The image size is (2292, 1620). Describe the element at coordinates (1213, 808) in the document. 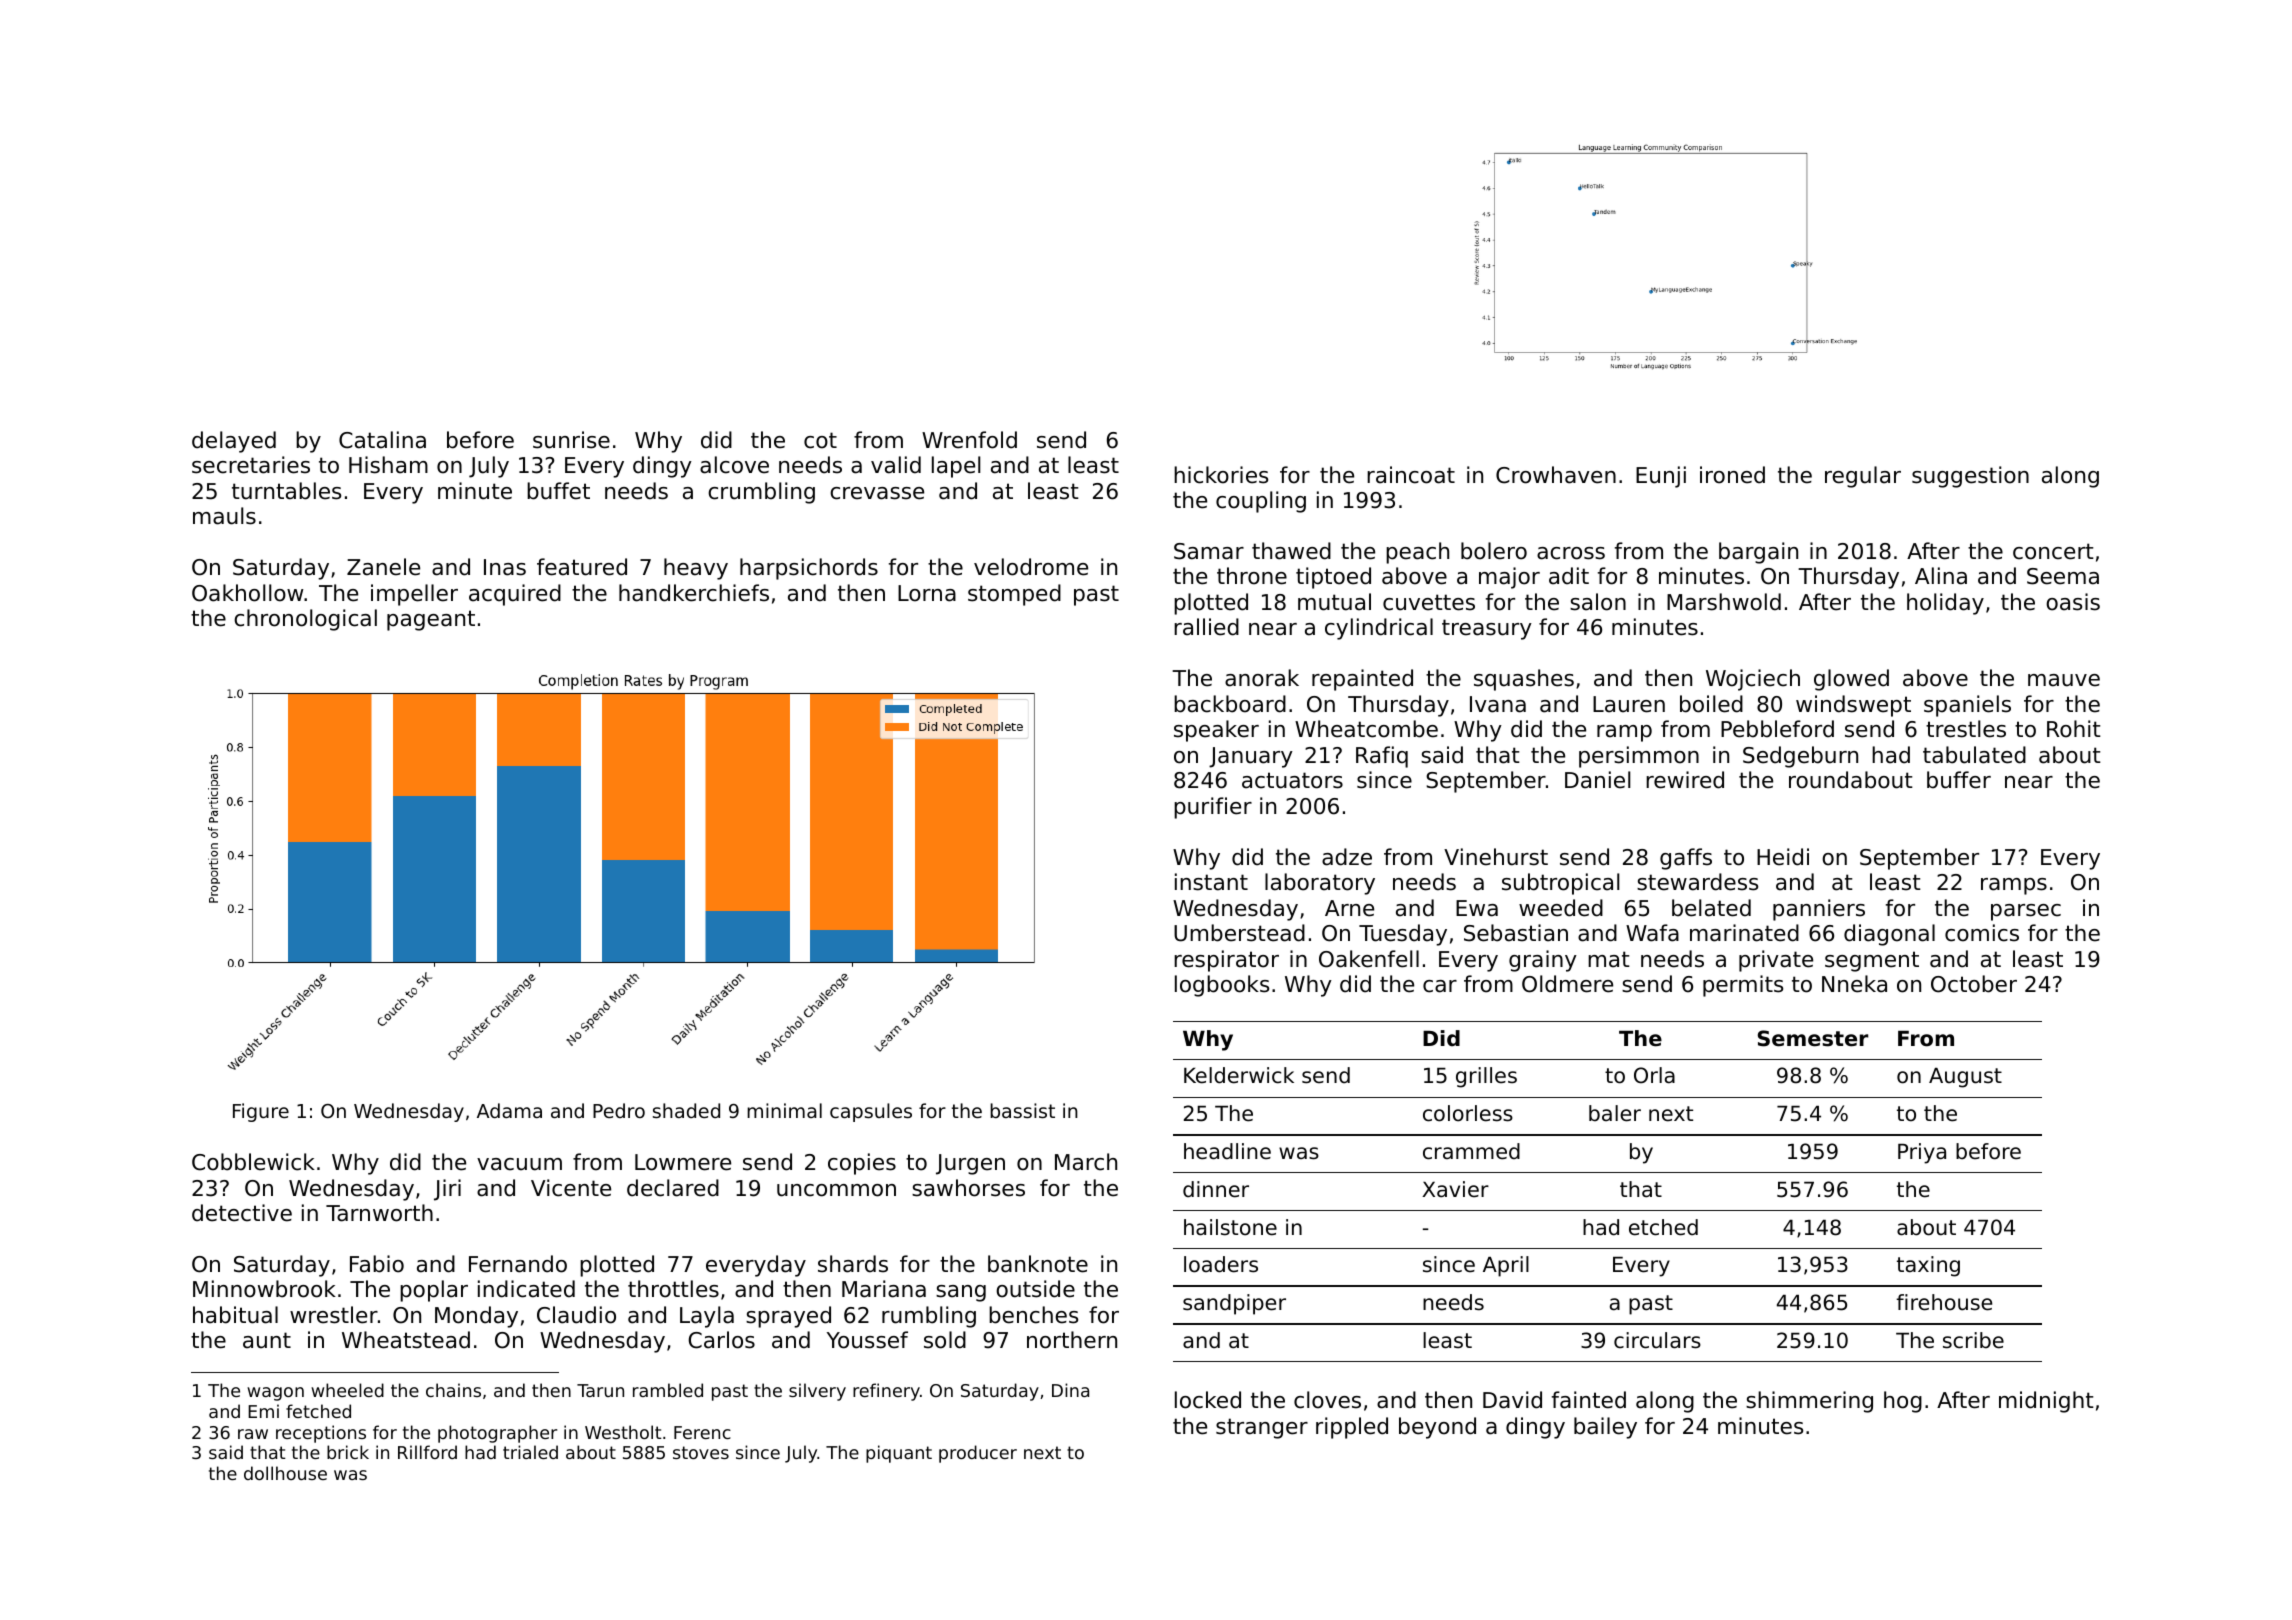

I see `purifier` at that location.
